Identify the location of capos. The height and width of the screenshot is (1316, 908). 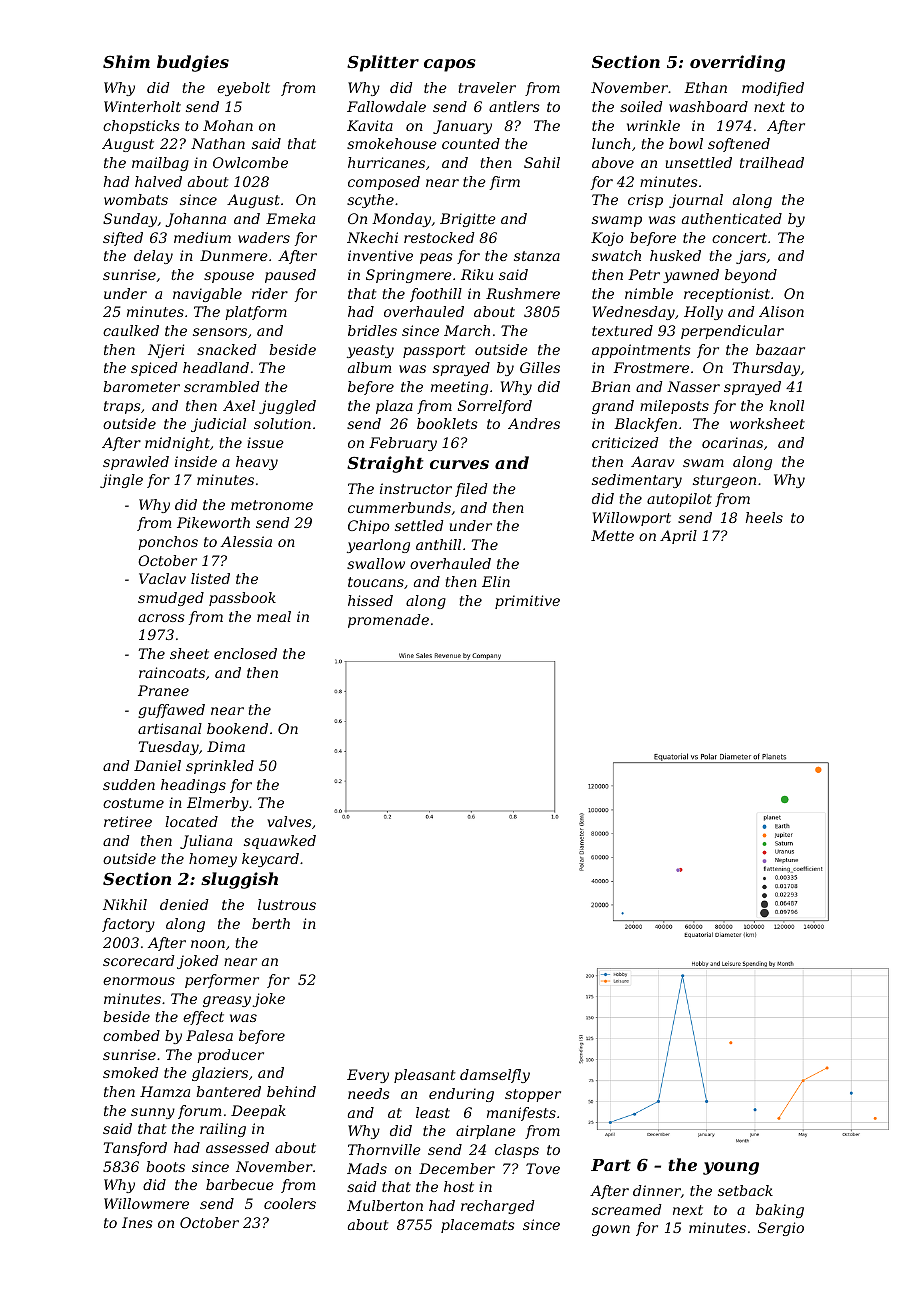
(450, 65).
